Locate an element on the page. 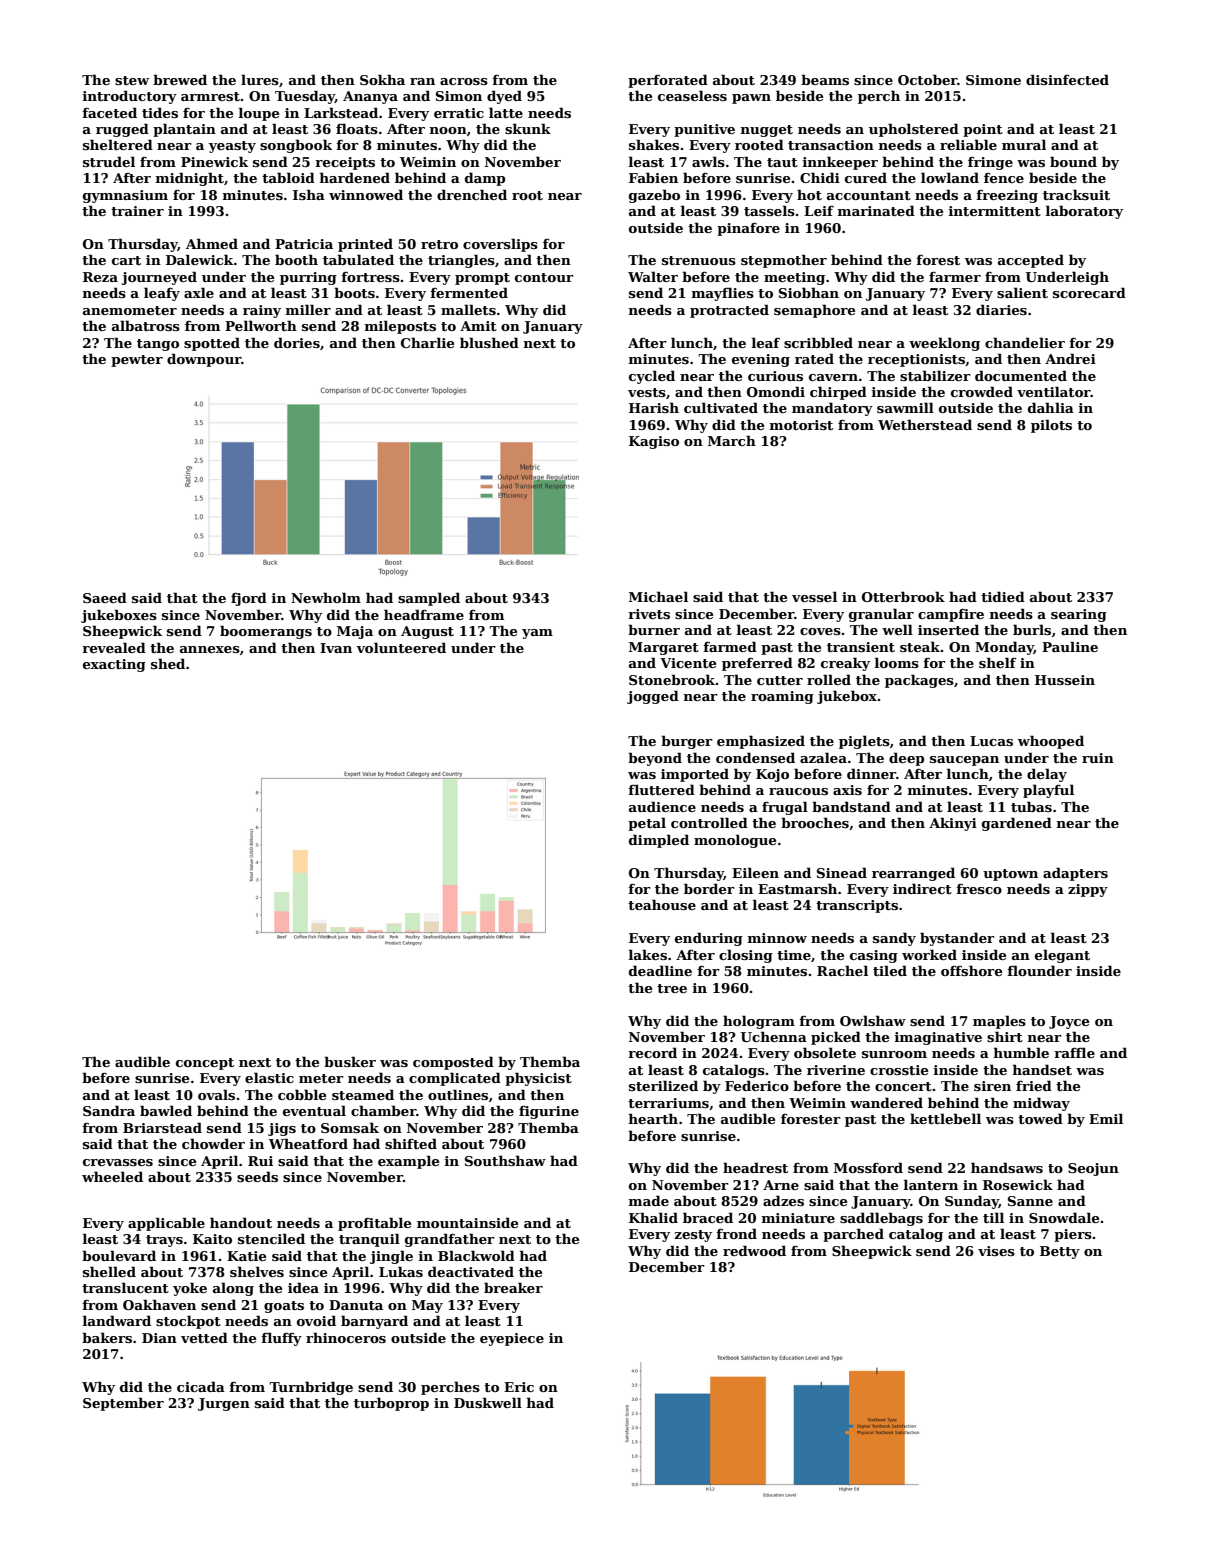  cobble is located at coordinates (302, 1094).
